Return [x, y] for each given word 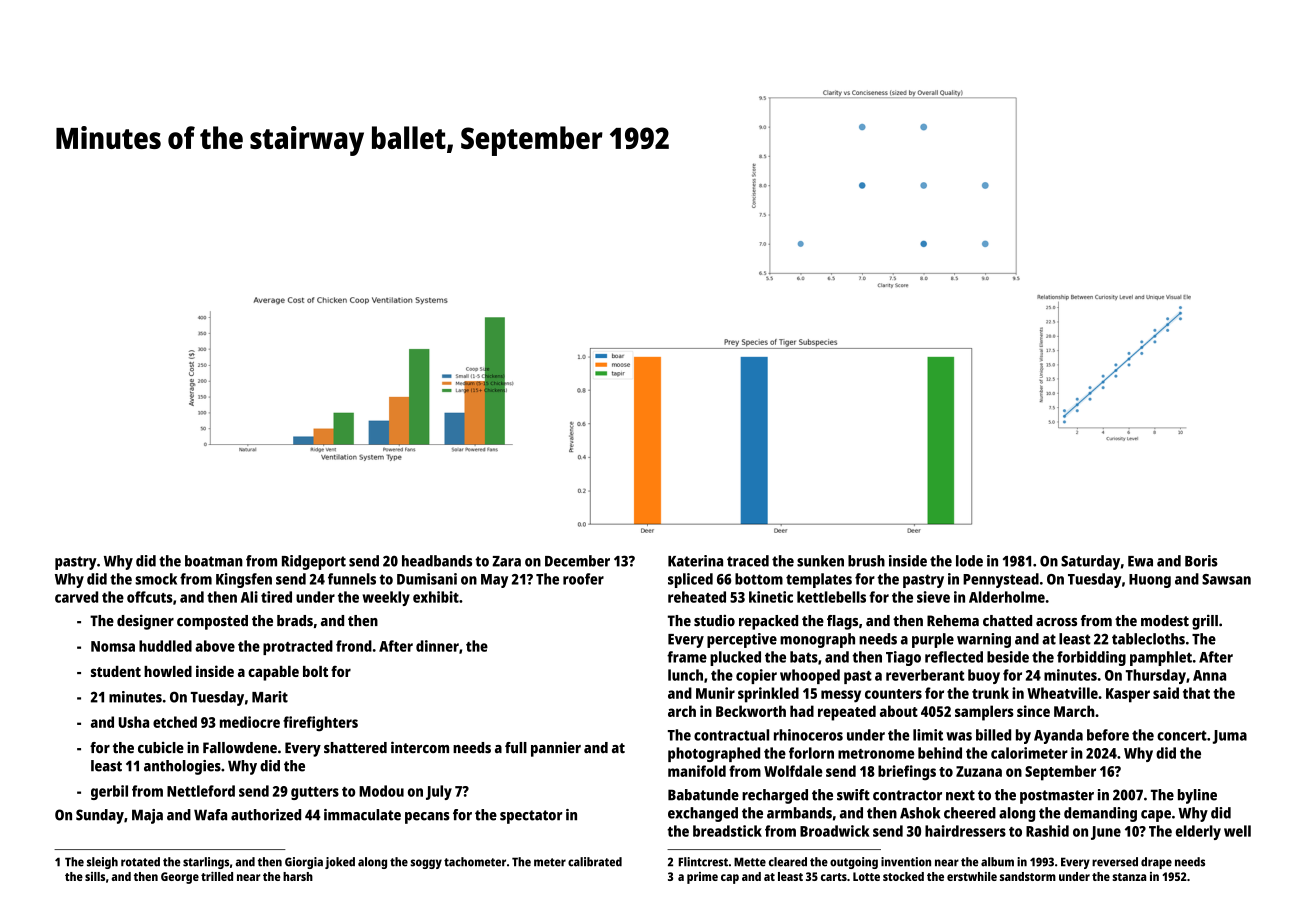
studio [714, 620]
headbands [437, 561]
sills [95, 876]
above [215, 646]
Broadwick [835, 831]
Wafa [210, 815]
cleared [788, 862]
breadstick [727, 831]
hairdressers [965, 831]
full [516, 747]
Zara [506, 561]
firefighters [320, 724]
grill [1205, 622]
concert [1182, 735]
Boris [1201, 561]
